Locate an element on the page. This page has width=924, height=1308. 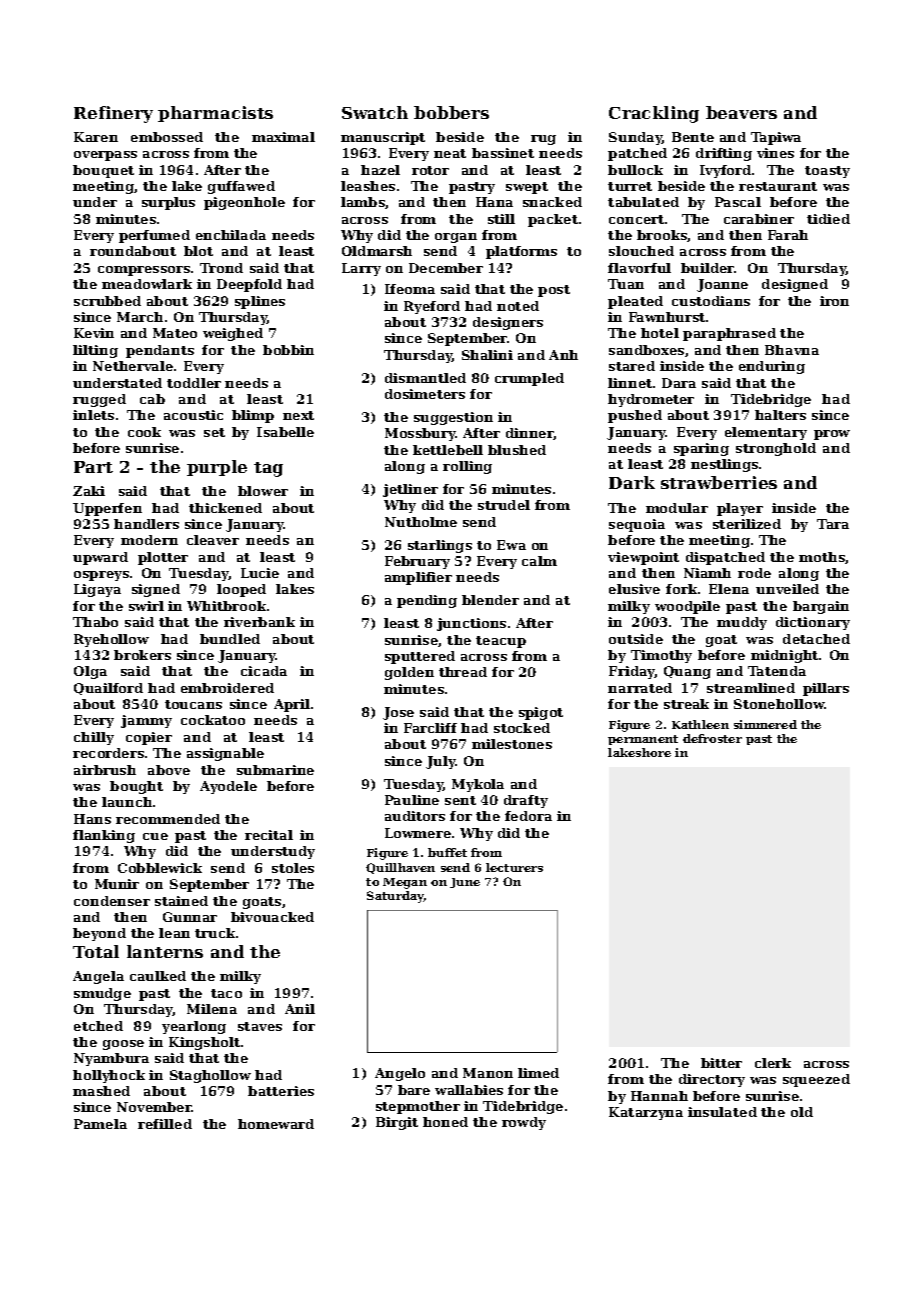
Thabo is located at coordinates (95, 622).
